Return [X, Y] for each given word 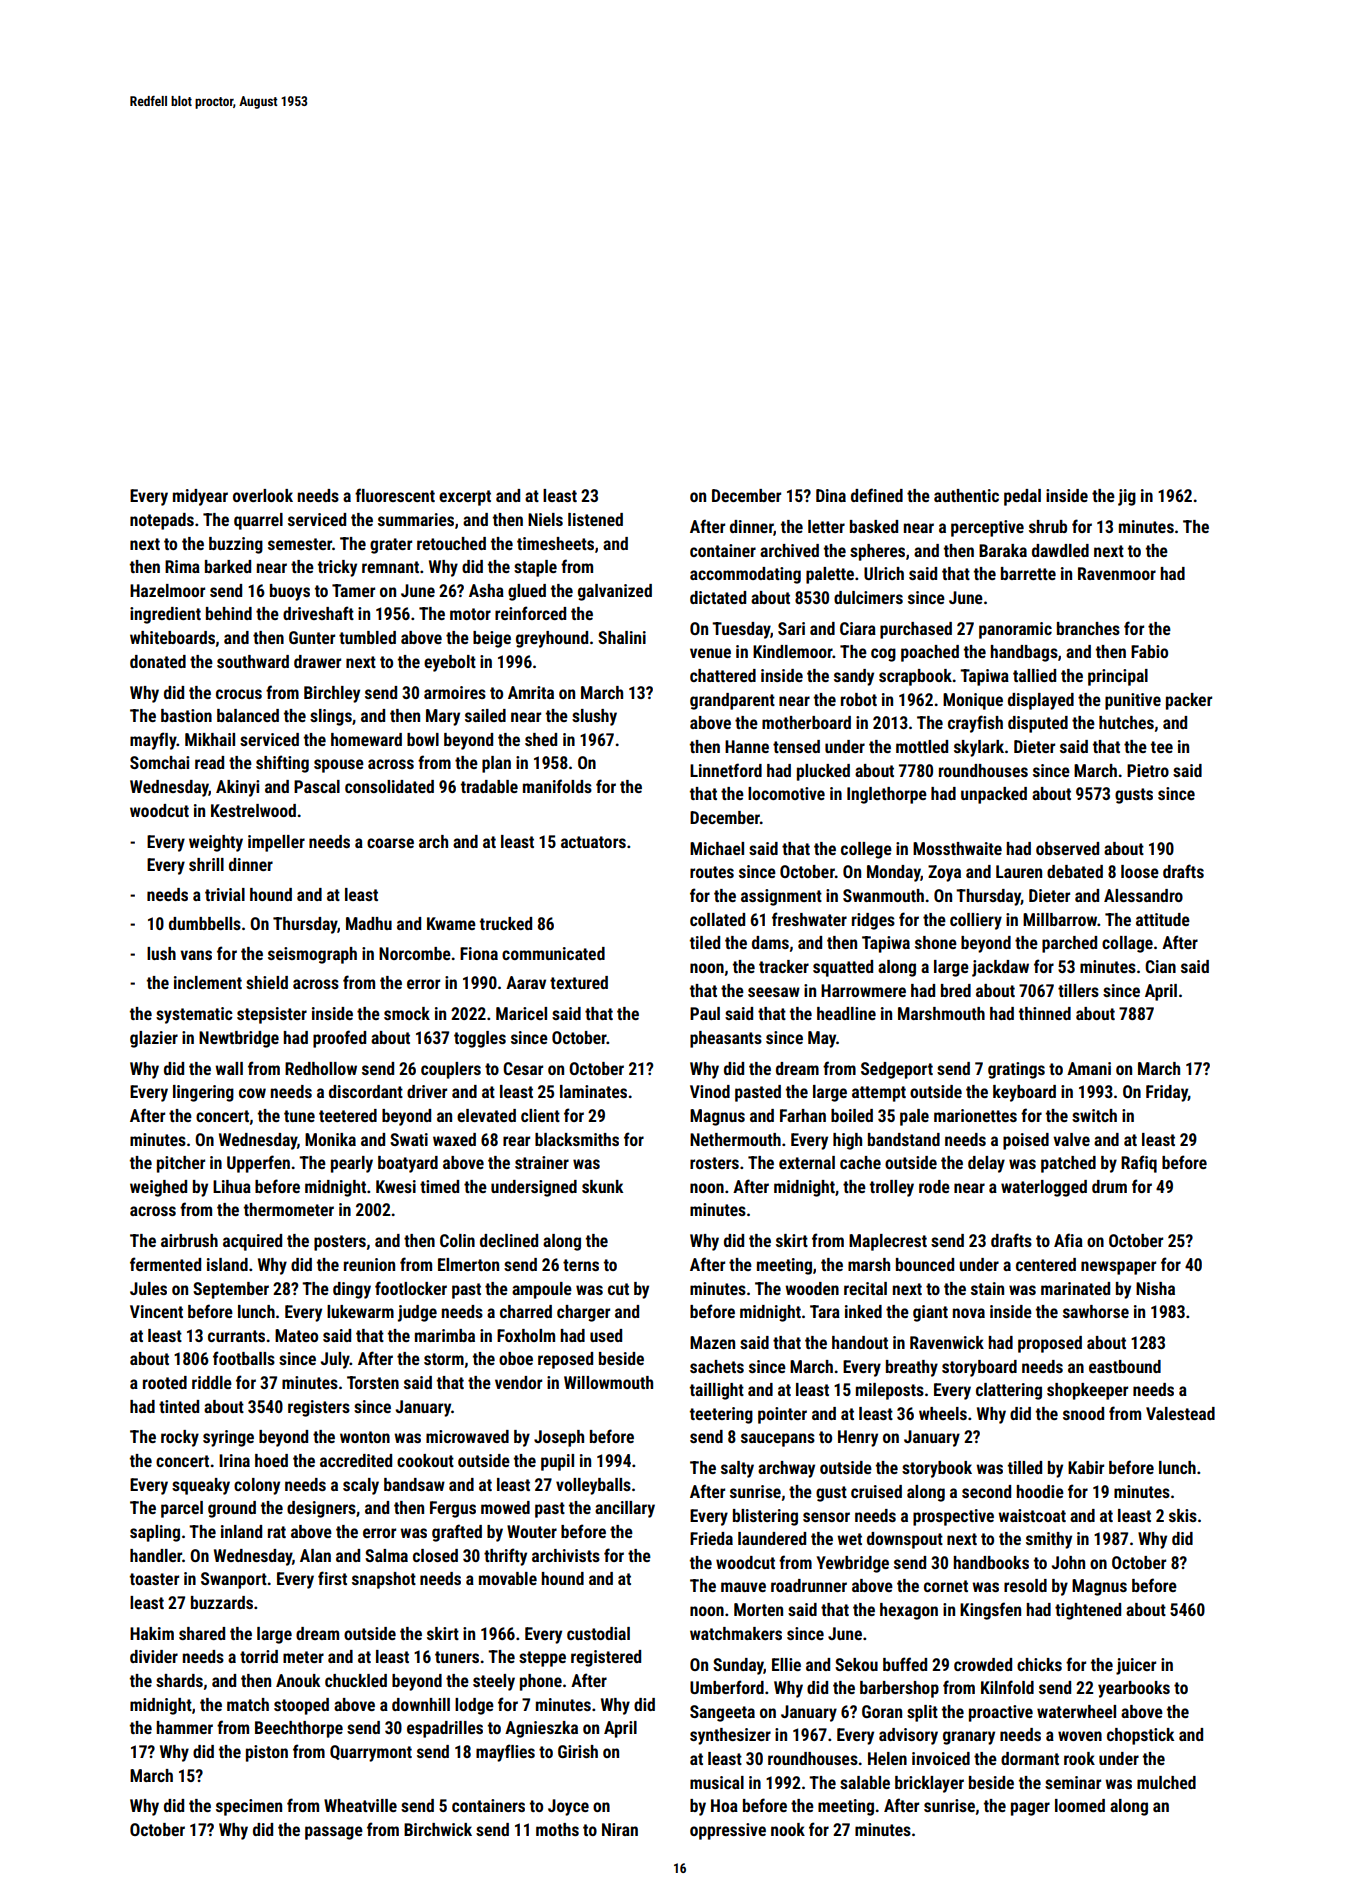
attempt [879, 1094]
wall [229, 1068]
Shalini [622, 637]
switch [1094, 1115]
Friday [1167, 1093]
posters [340, 1243]
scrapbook [915, 677]
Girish [578, 1751]
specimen [249, 1807]
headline [846, 1013]
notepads [162, 521]
